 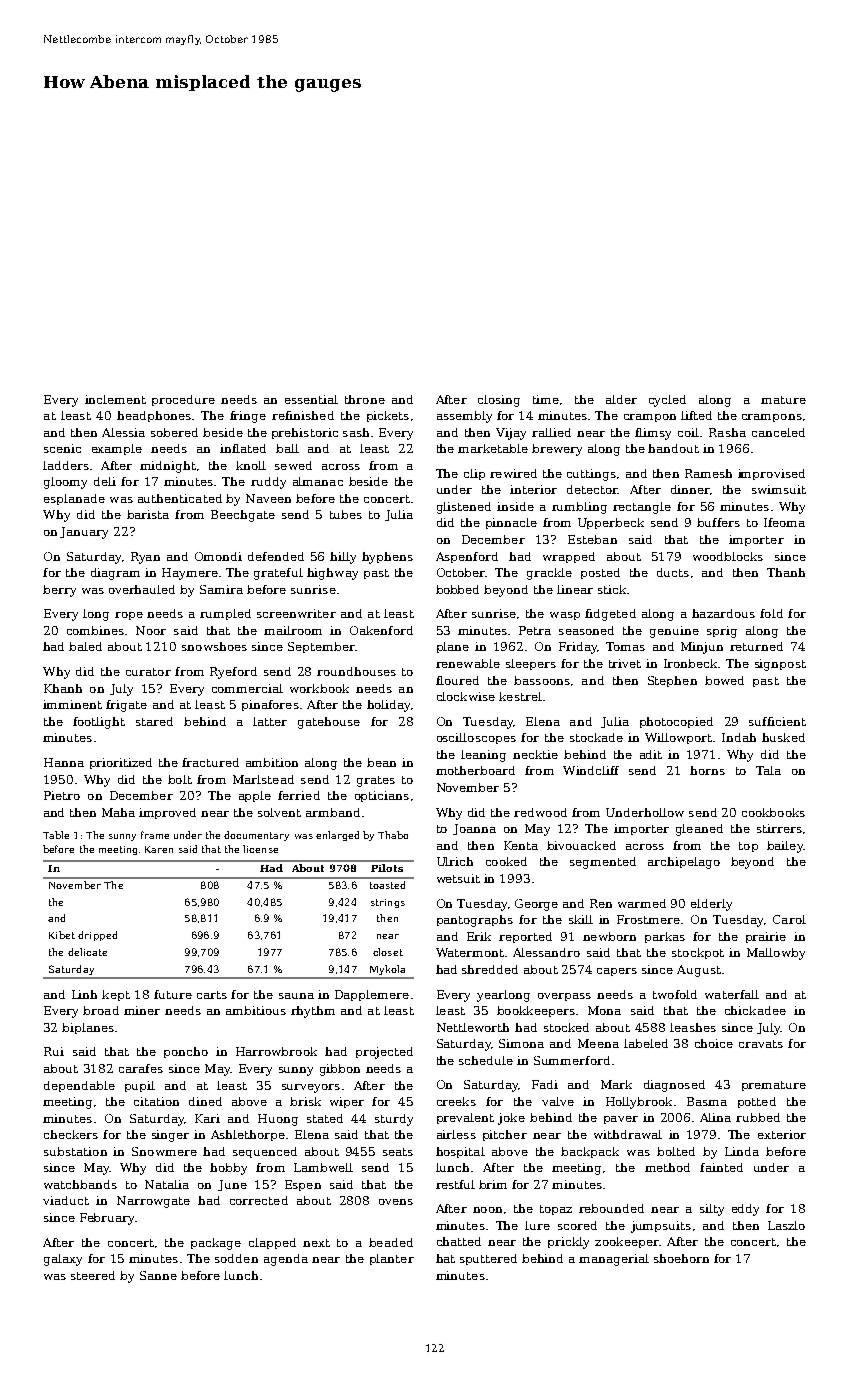 What do you see at coordinates (653, 434) in the page?
I see `flimsy` at bounding box center [653, 434].
